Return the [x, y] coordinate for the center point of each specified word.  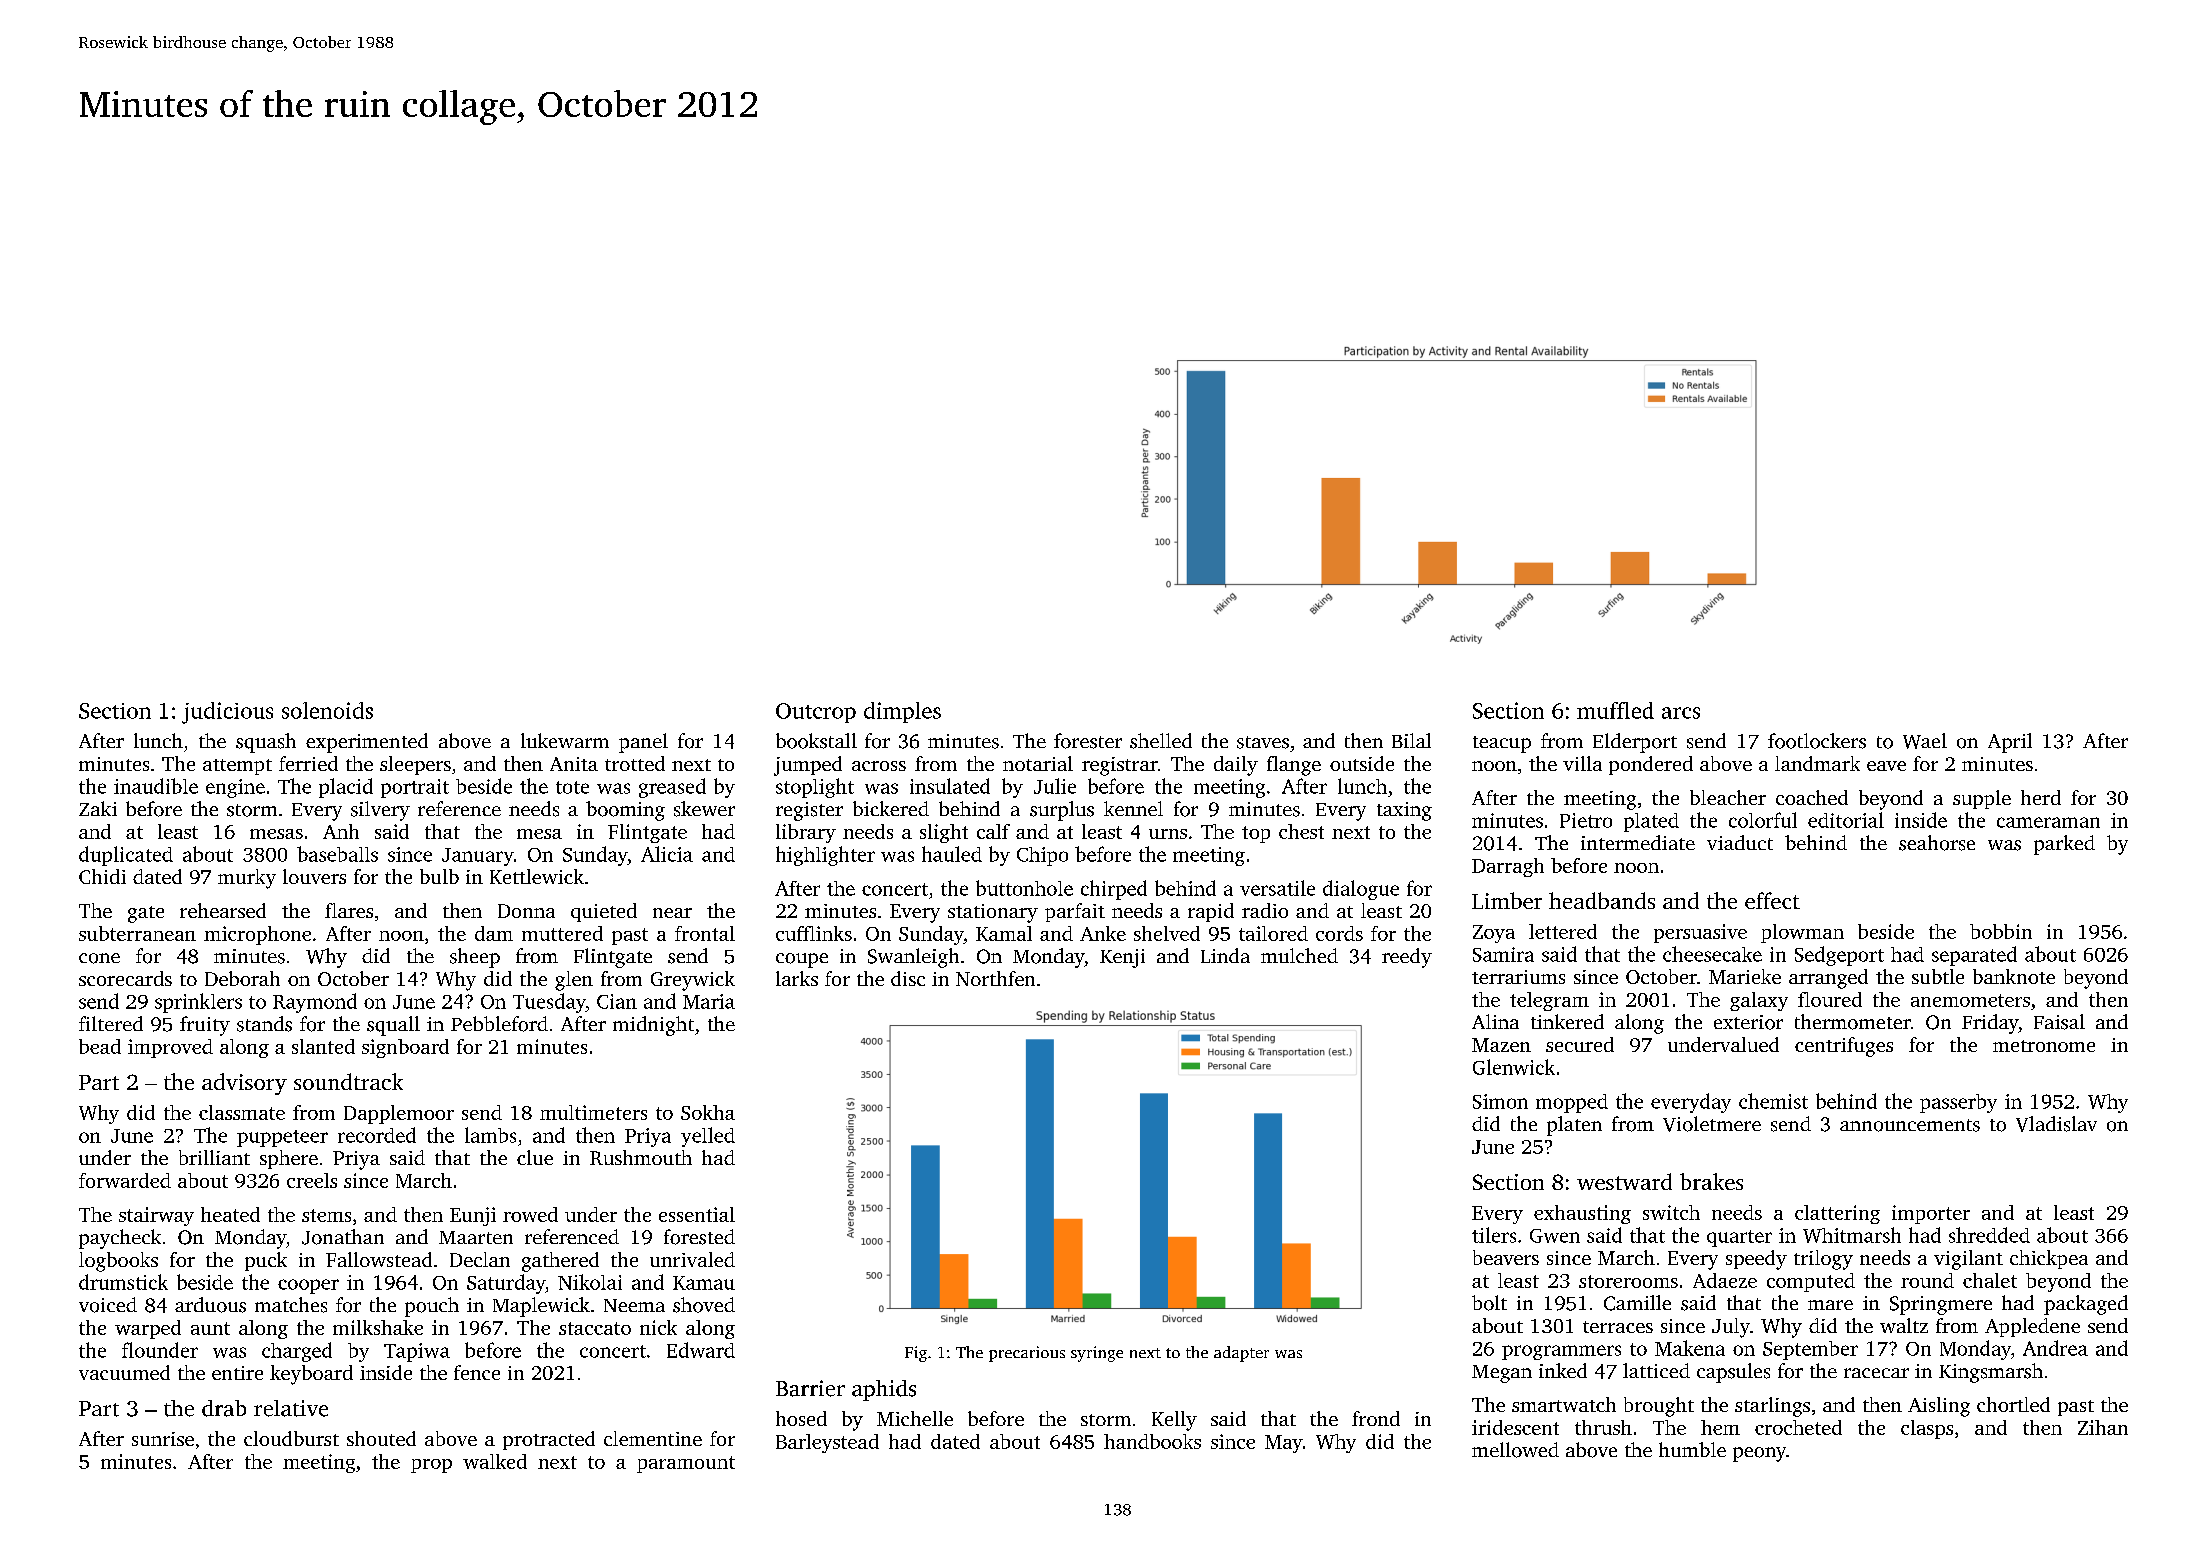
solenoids [327, 710]
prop [431, 1466]
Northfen [995, 978]
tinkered [1567, 1021]
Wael [1925, 741]
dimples [902, 712]
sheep [475, 958]
